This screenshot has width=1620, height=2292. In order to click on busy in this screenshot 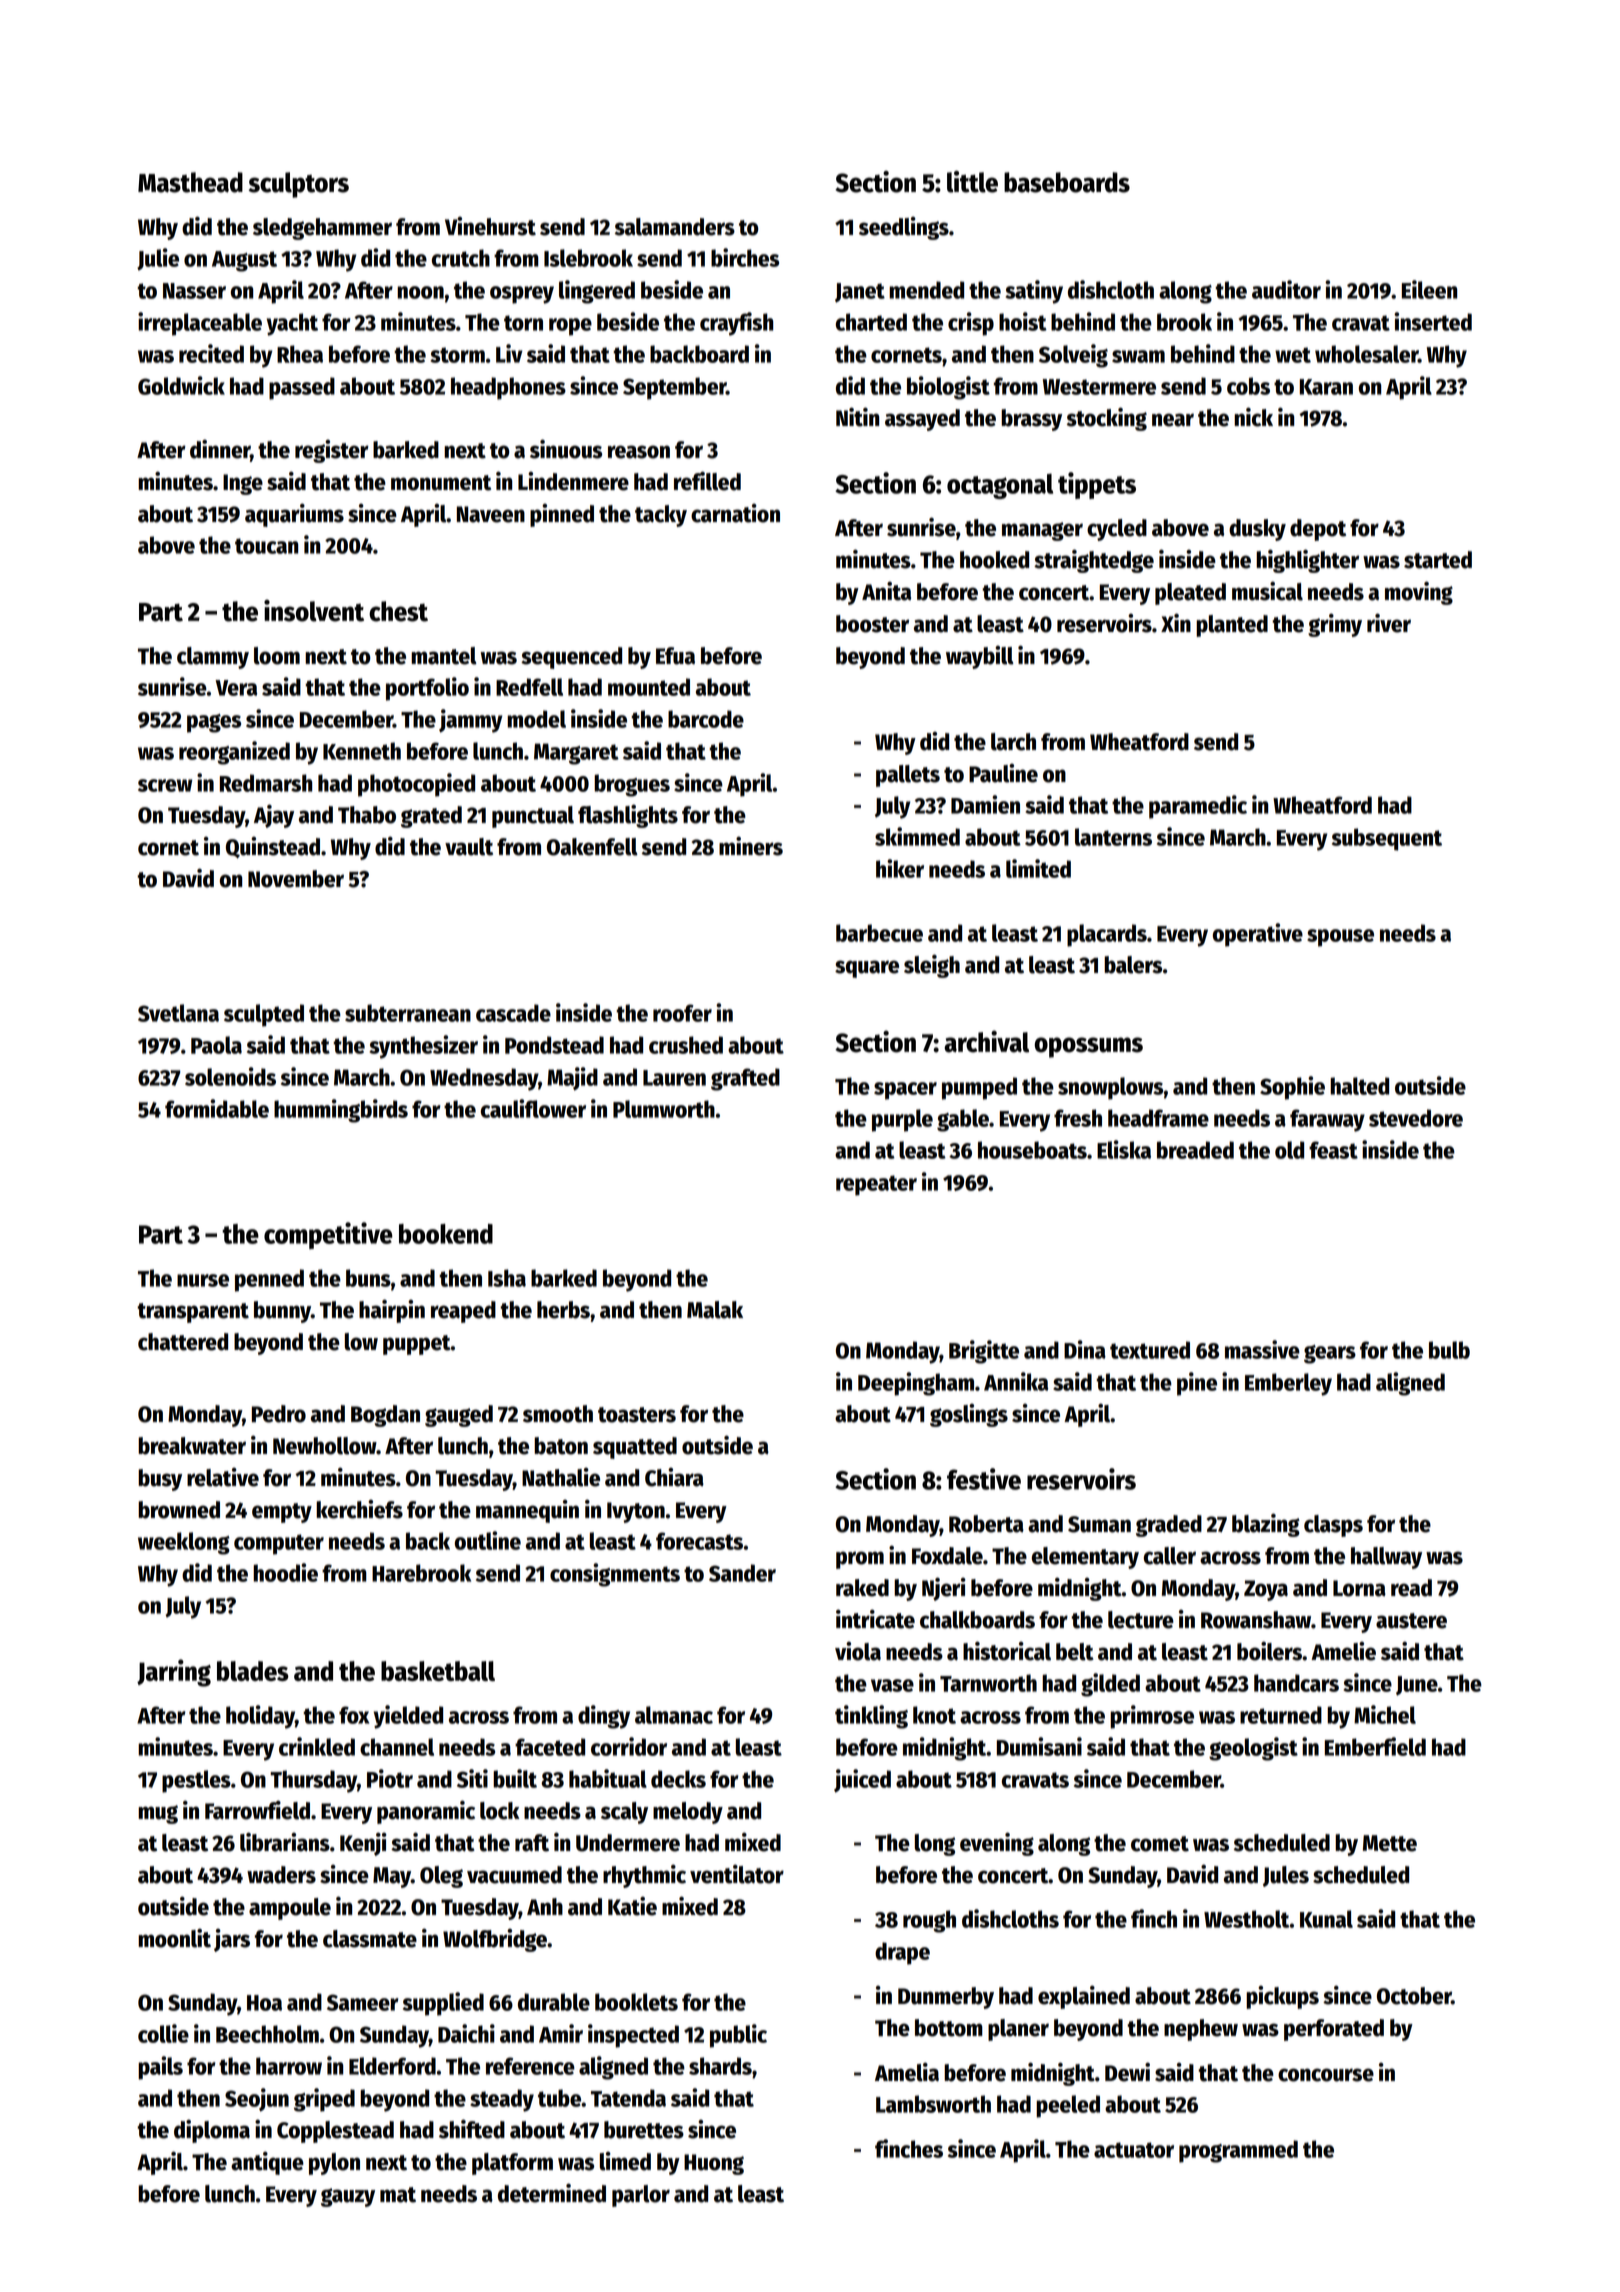, I will do `click(160, 1480)`.
